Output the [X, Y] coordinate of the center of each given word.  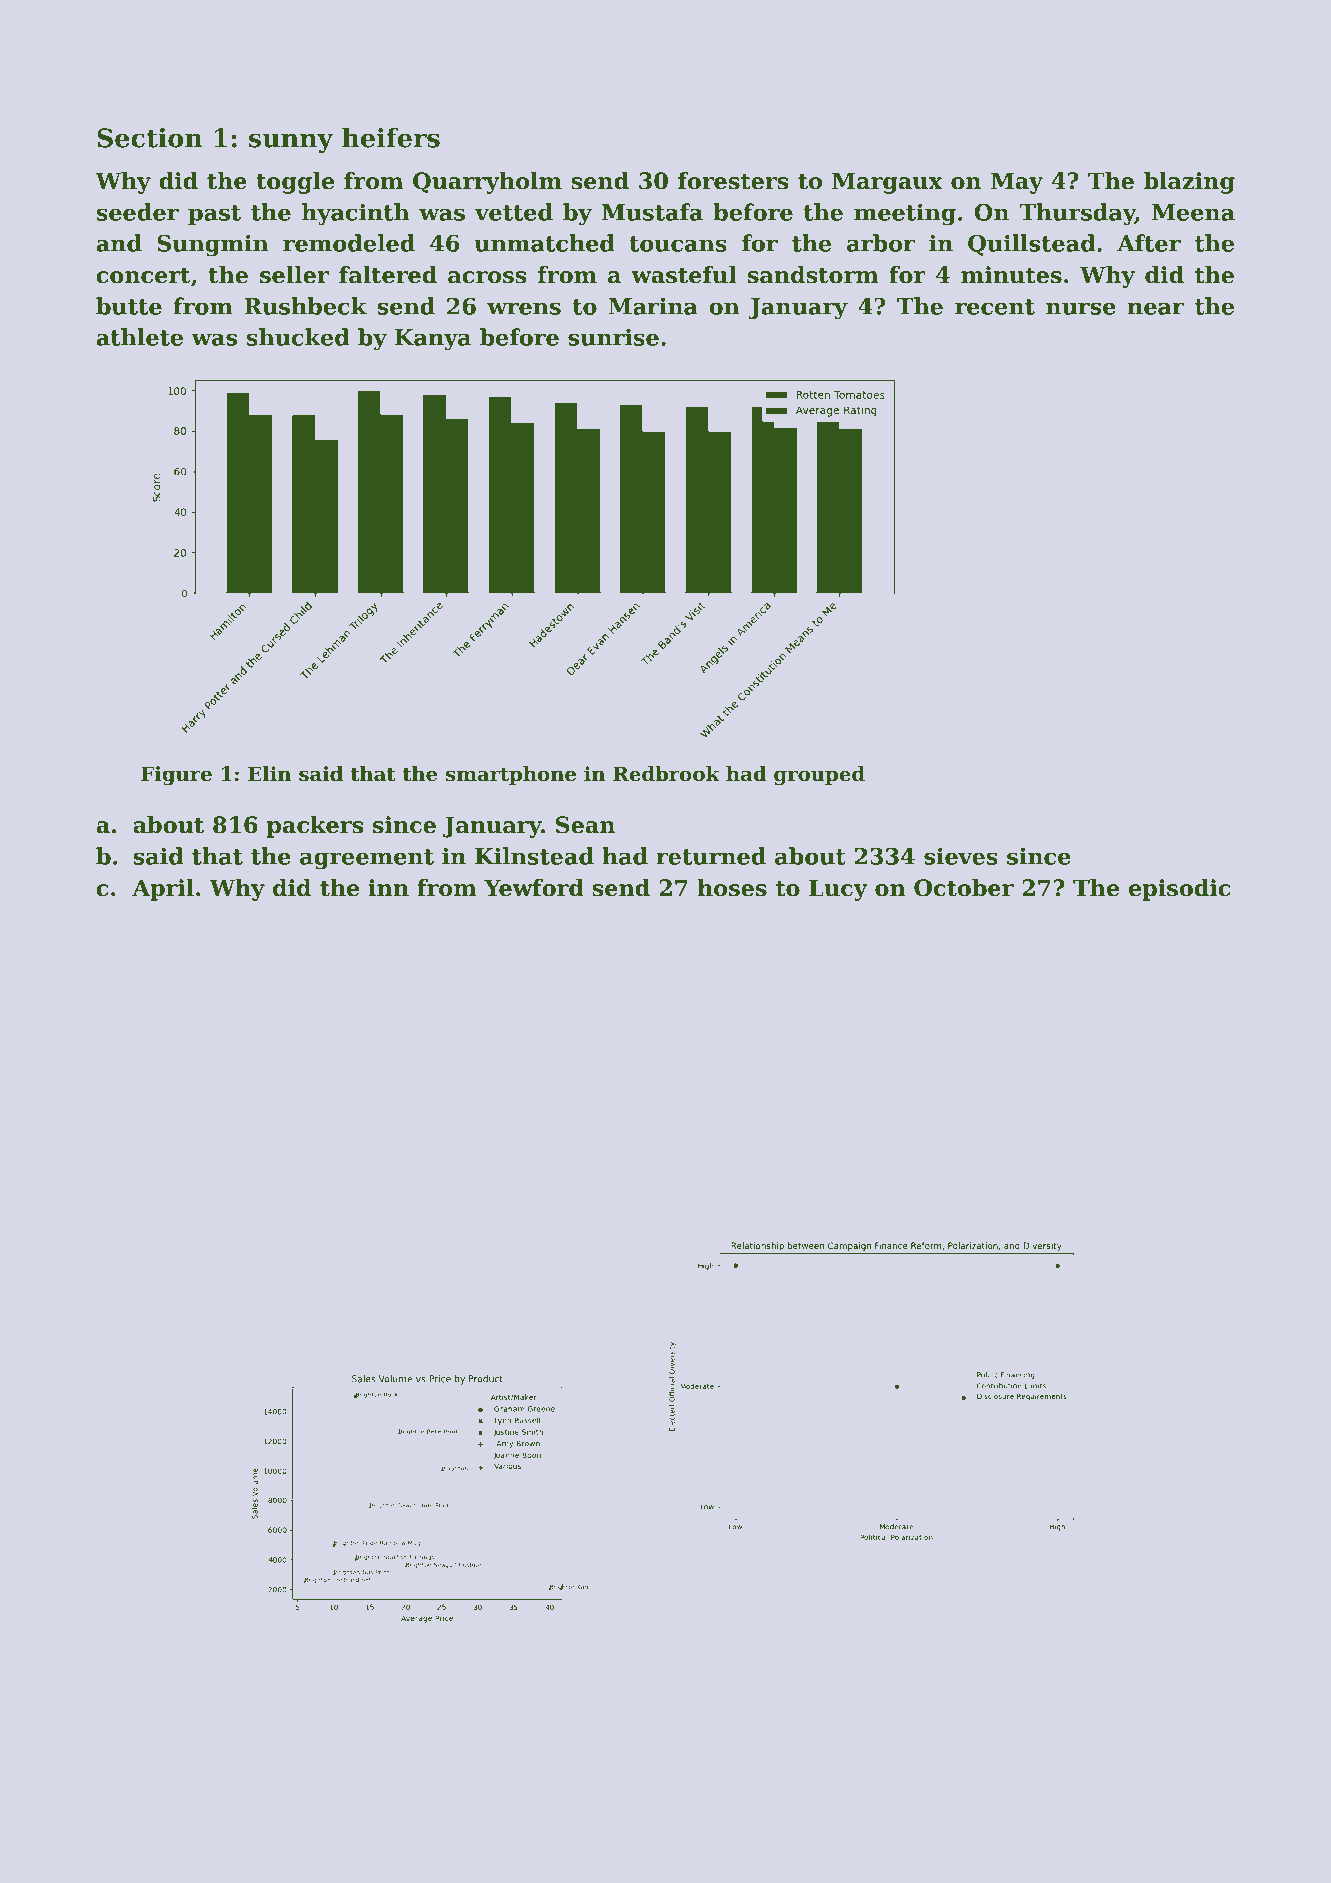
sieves [961, 856]
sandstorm [813, 275]
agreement [367, 859]
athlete [139, 337]
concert [143, 276]
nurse [1081, 308]
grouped [819, 776]
